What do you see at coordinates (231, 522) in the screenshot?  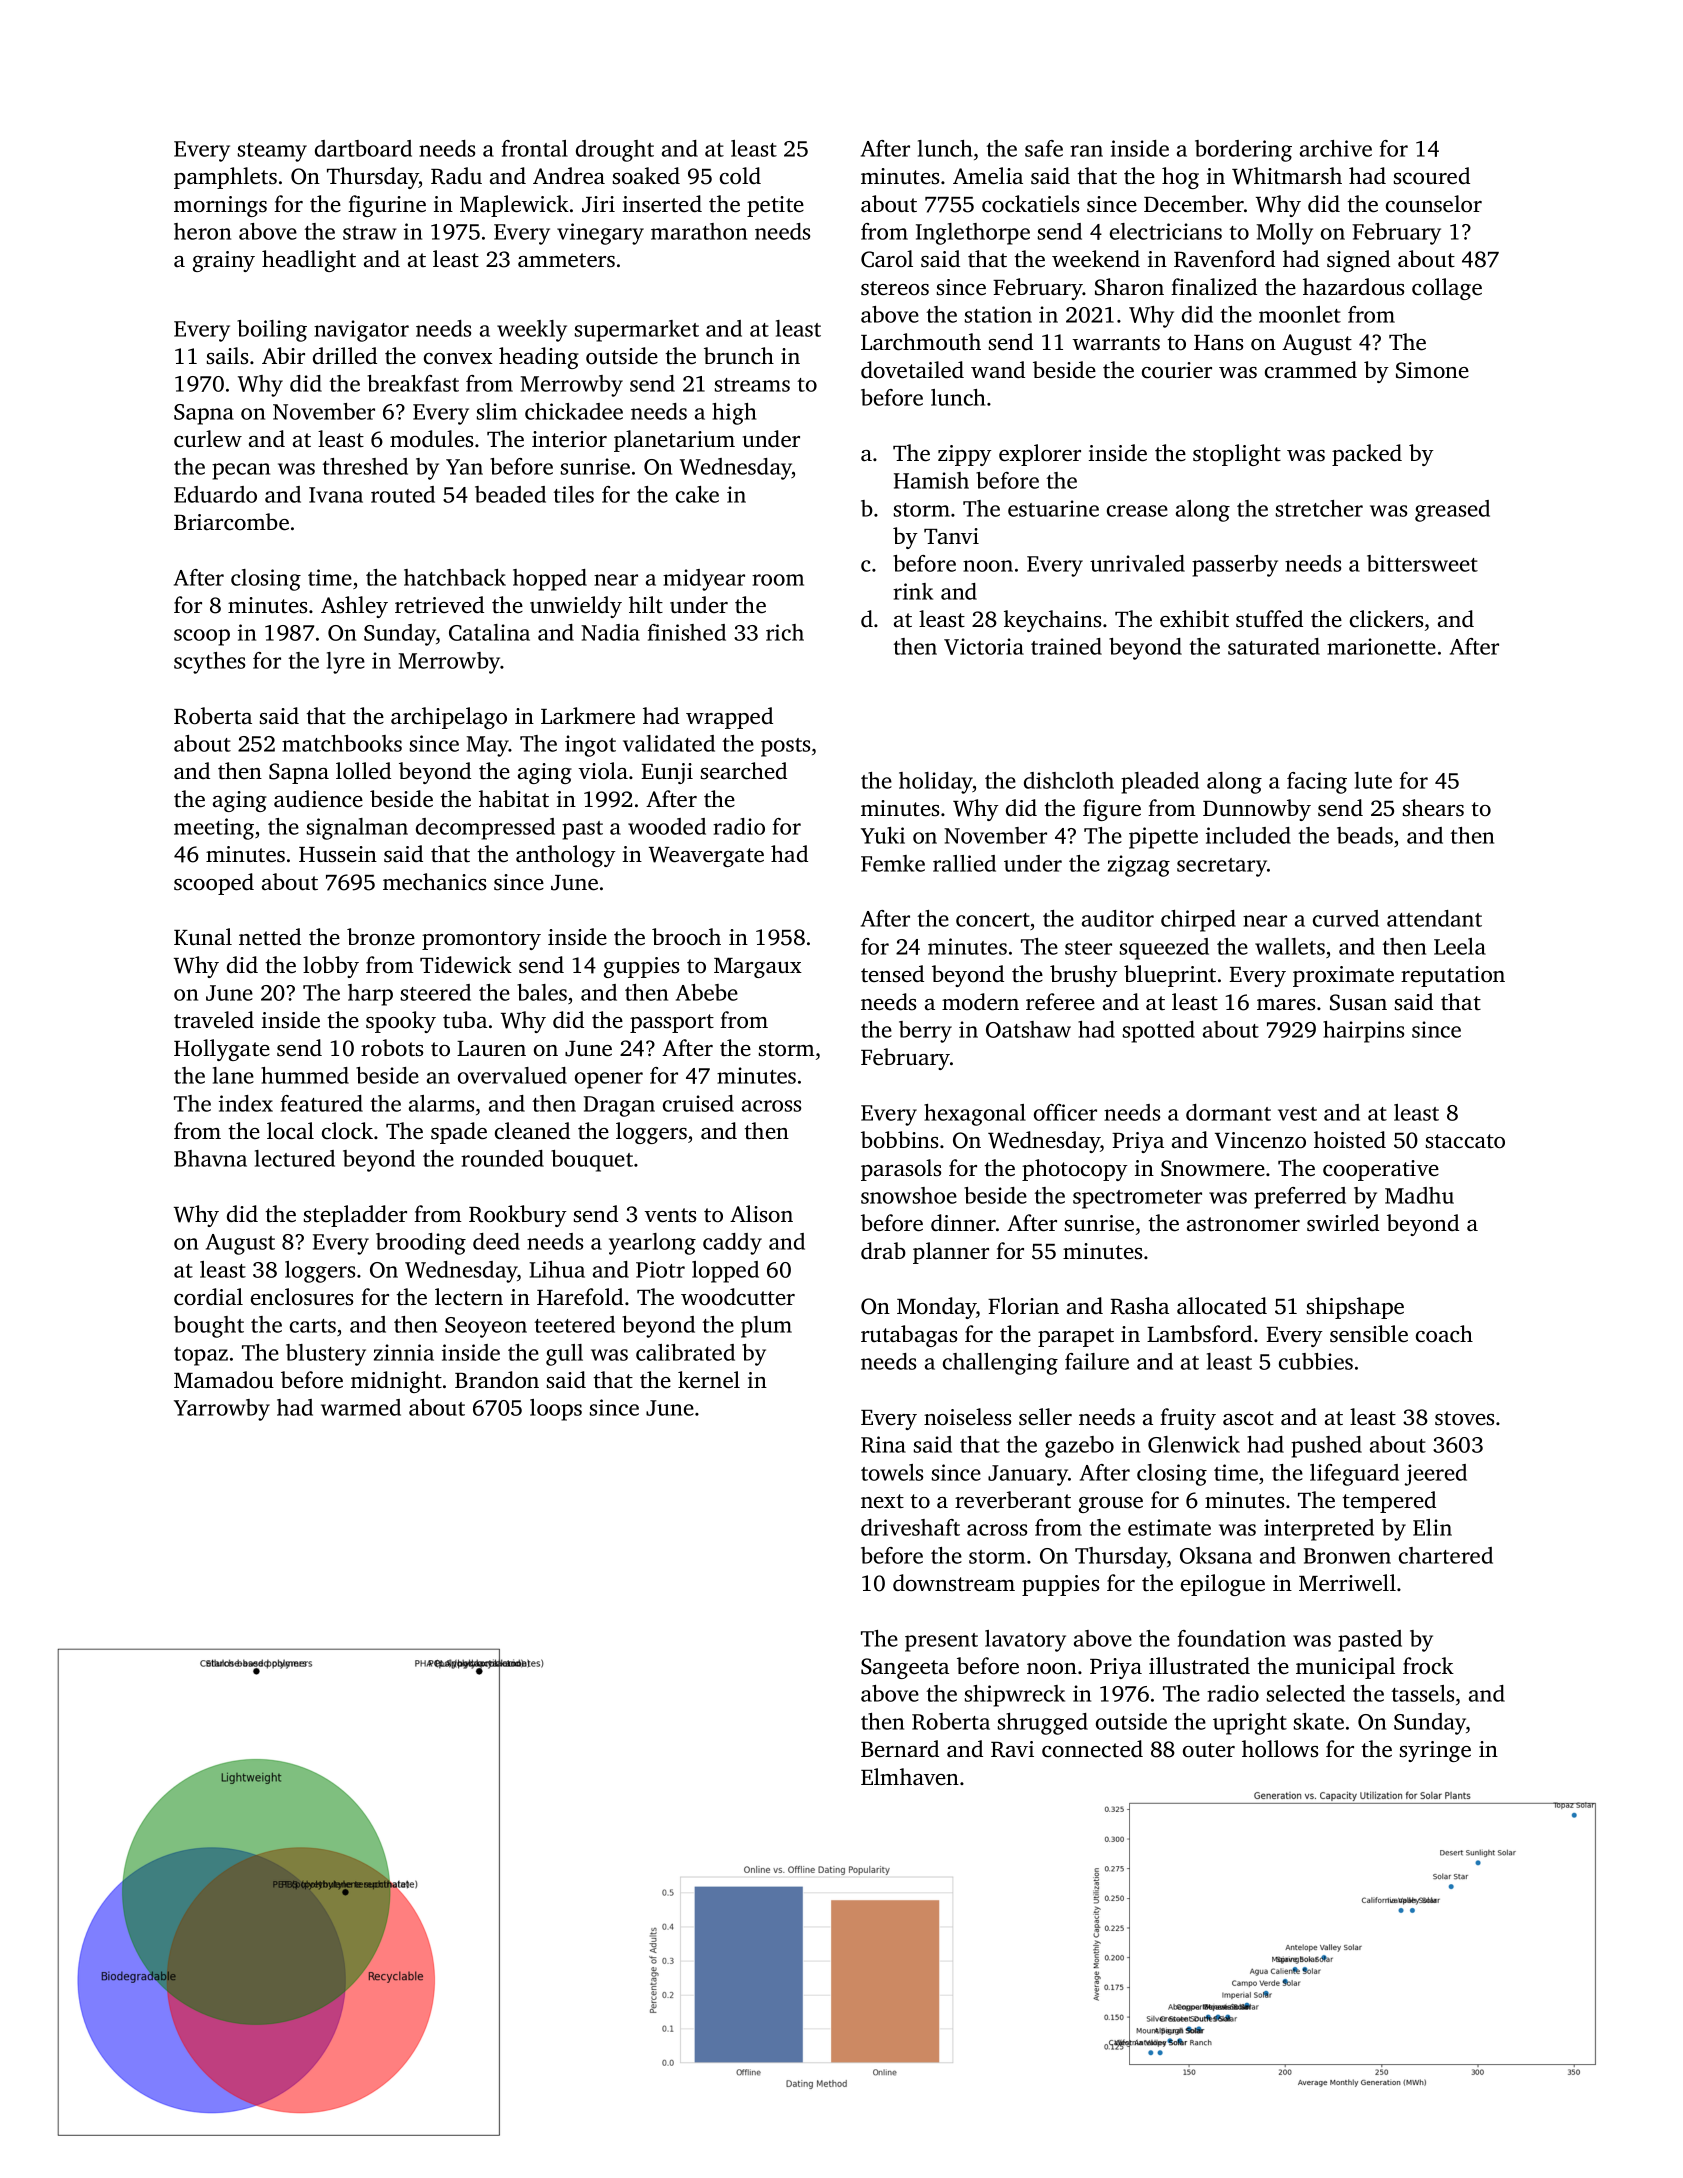 I see `Briarcombe` at bounding box center [231, 522].
